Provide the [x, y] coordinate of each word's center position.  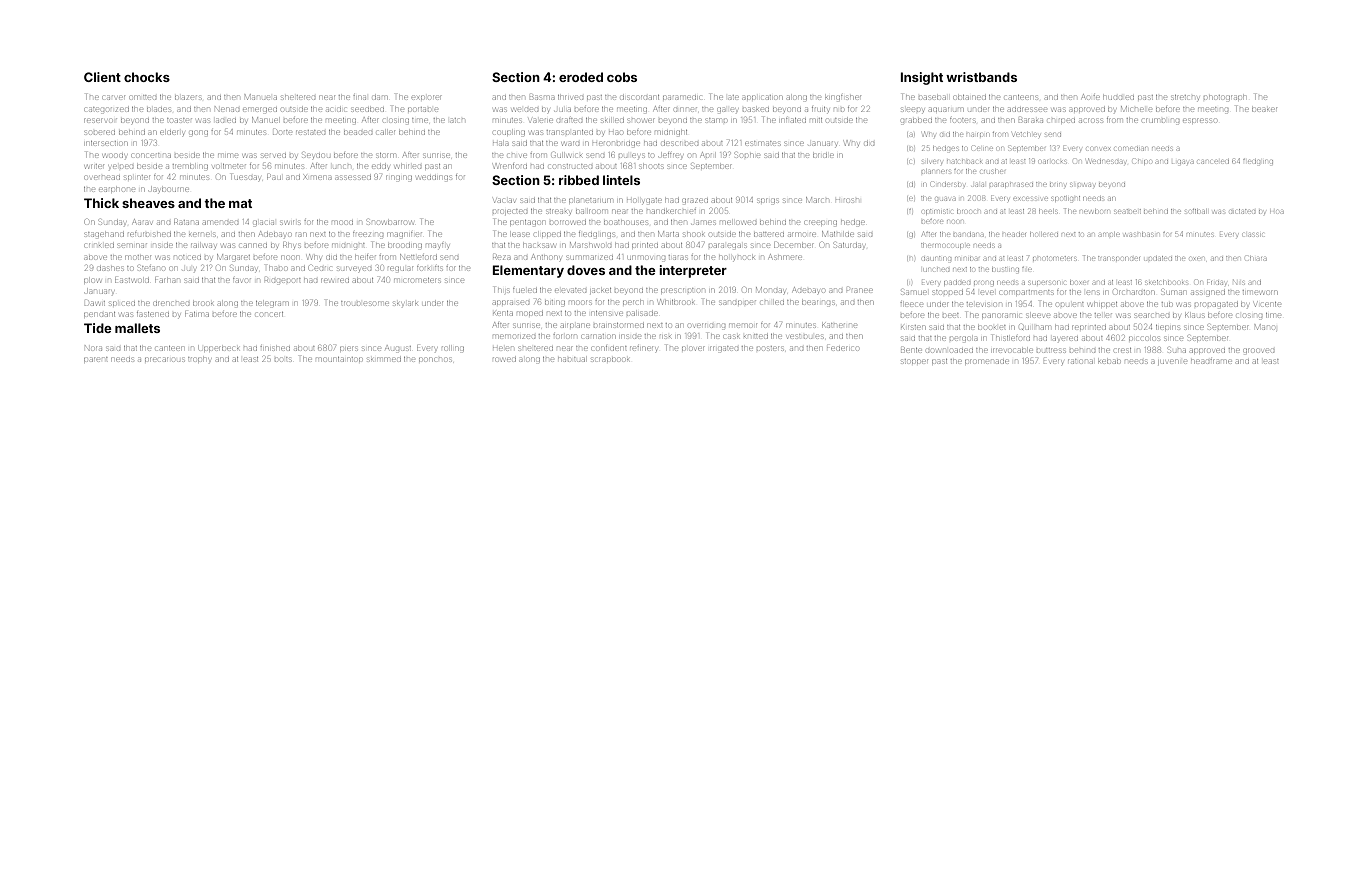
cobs [622, 77]
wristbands [981, 77]
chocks [147, 77]
